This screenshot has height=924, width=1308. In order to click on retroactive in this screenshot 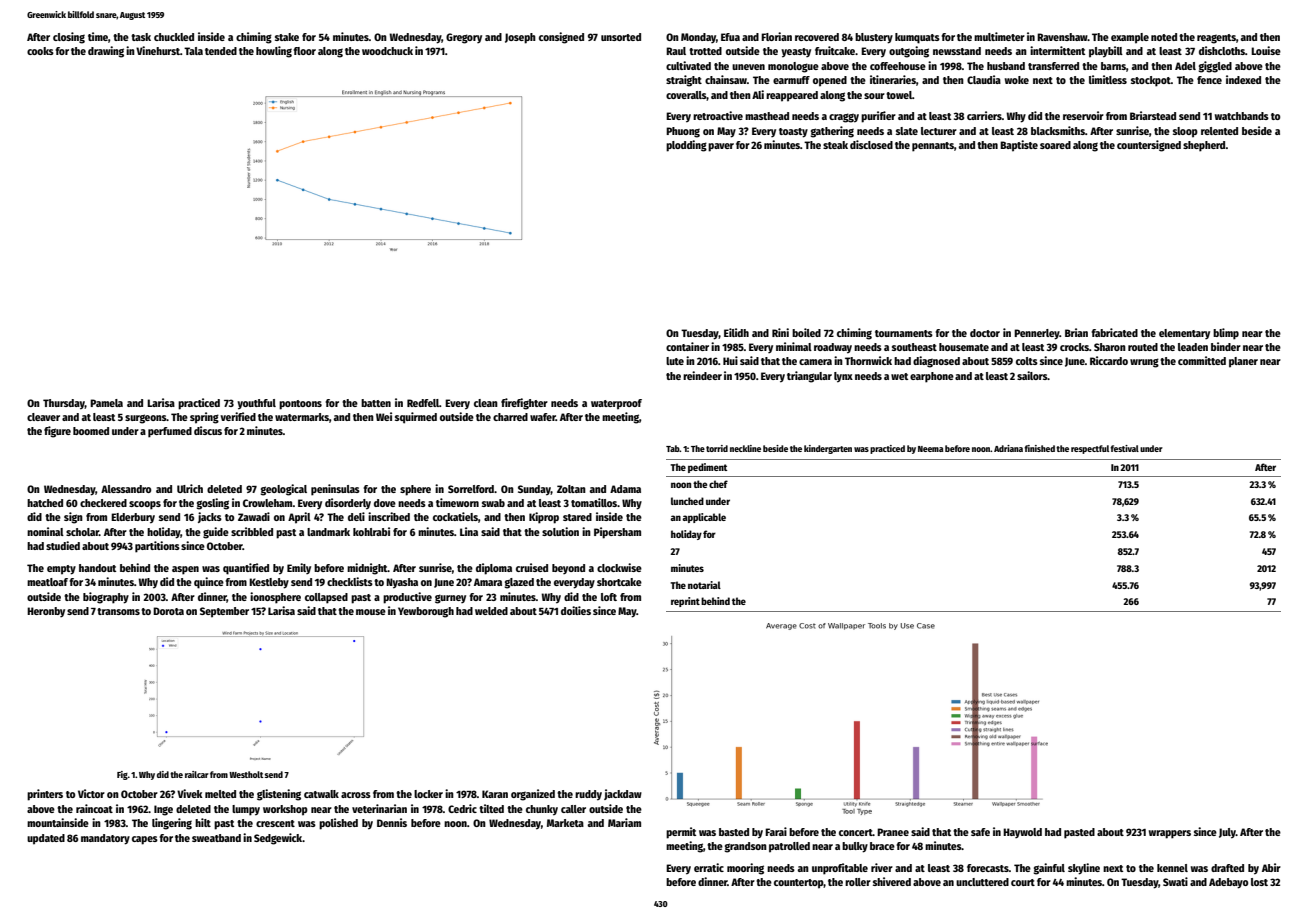, I will do `click(718, 115)`.
